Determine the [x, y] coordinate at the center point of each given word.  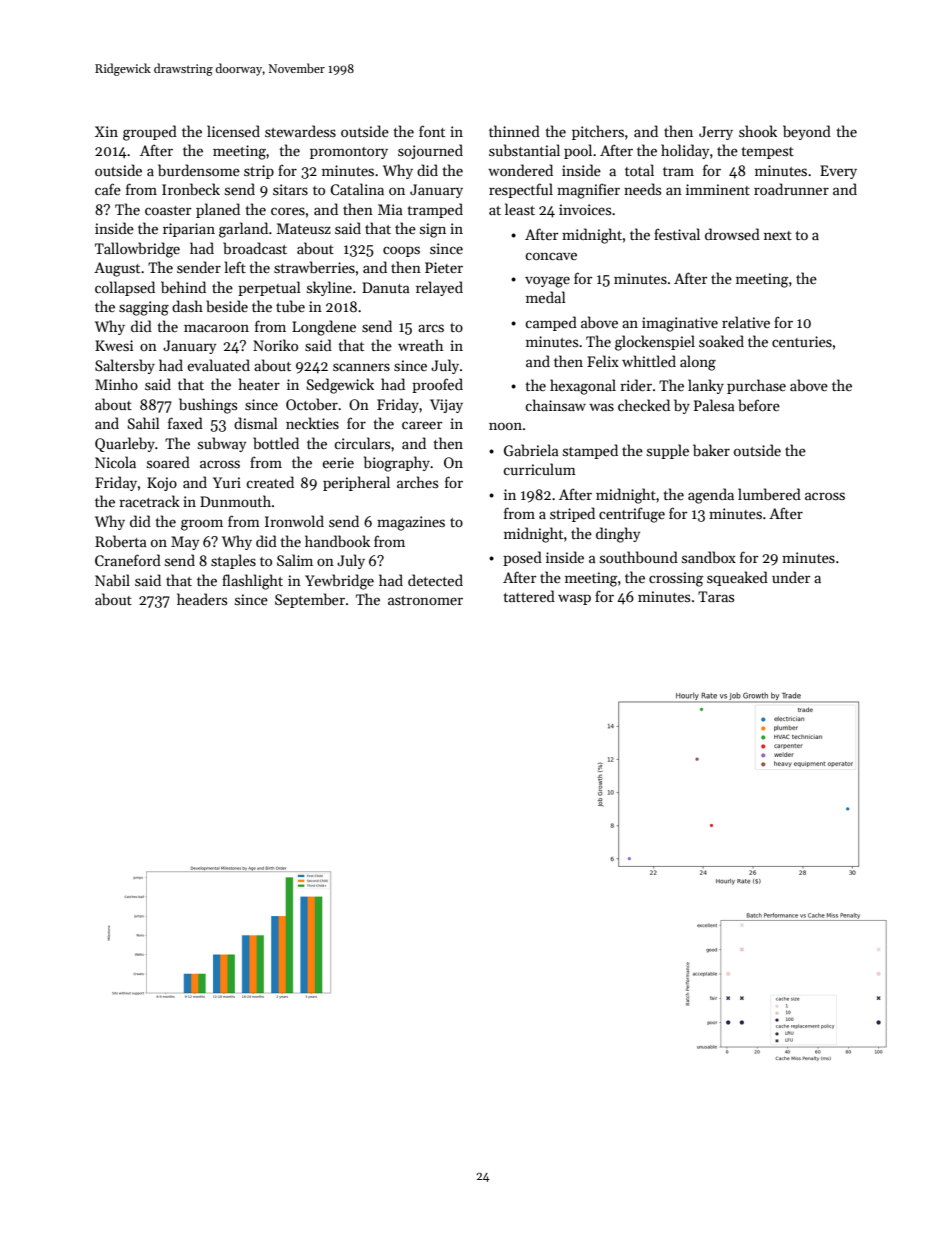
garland [243, 230]
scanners [361, 367]
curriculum [539, 469]
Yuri [227, 482]
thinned [514, 131]
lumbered [769, 494]
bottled [276, 443]
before [759, 405]
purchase [756, 386]
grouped [150, 133]
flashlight [252, 582]
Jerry [716, 133]
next [778, 235]
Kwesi [114, 345]
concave [551, 256]
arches [417, 482]
